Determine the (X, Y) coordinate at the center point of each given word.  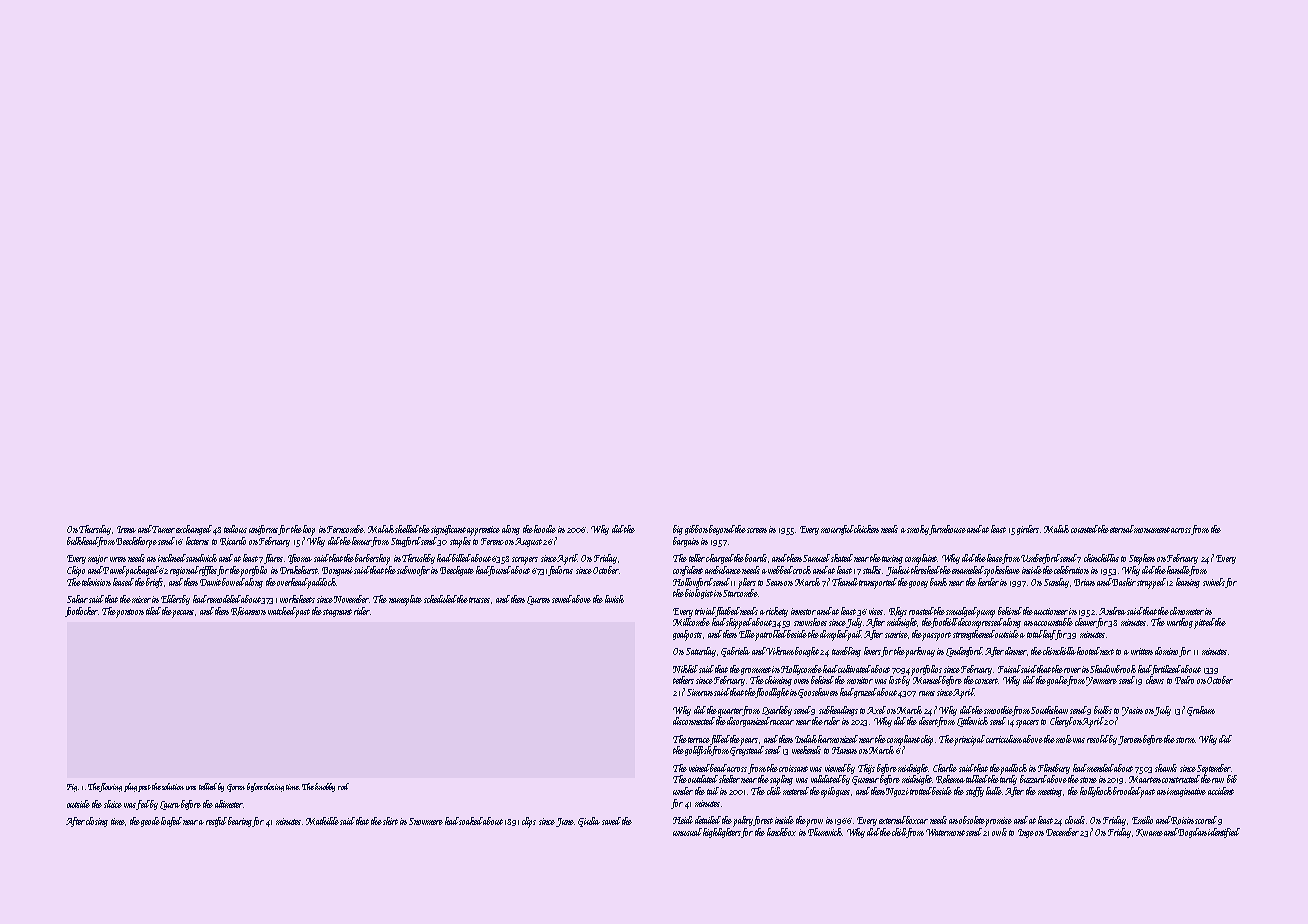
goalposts (687, 635)
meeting (1050, 792)
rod (343, 786)
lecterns (197, 541)
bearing (240, 822)
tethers (683, 680)
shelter (729, 779)
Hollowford (693, 583)
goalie (1057, 681)
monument (1152, 530)
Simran (700, 692)
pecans (183, 614)
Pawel (114, 570)
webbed (780, 570)
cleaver (1086, 623)
